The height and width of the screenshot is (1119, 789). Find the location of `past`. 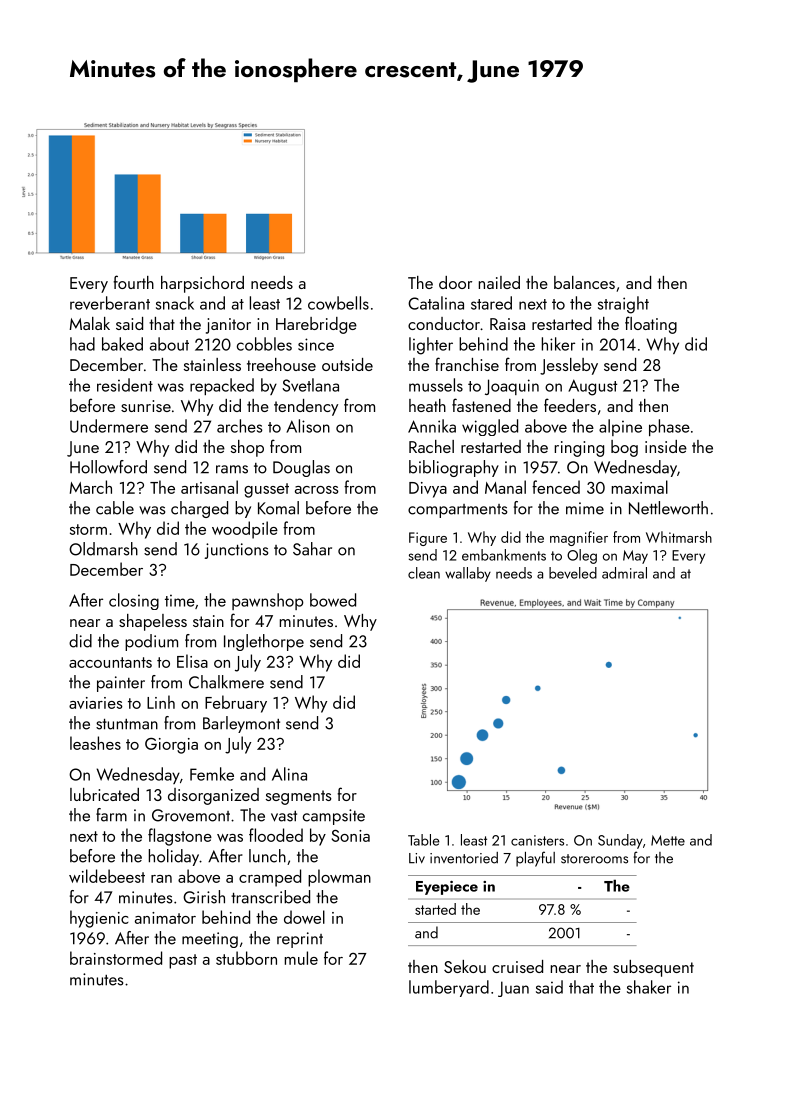

past is located at coordinates (183, 961).
